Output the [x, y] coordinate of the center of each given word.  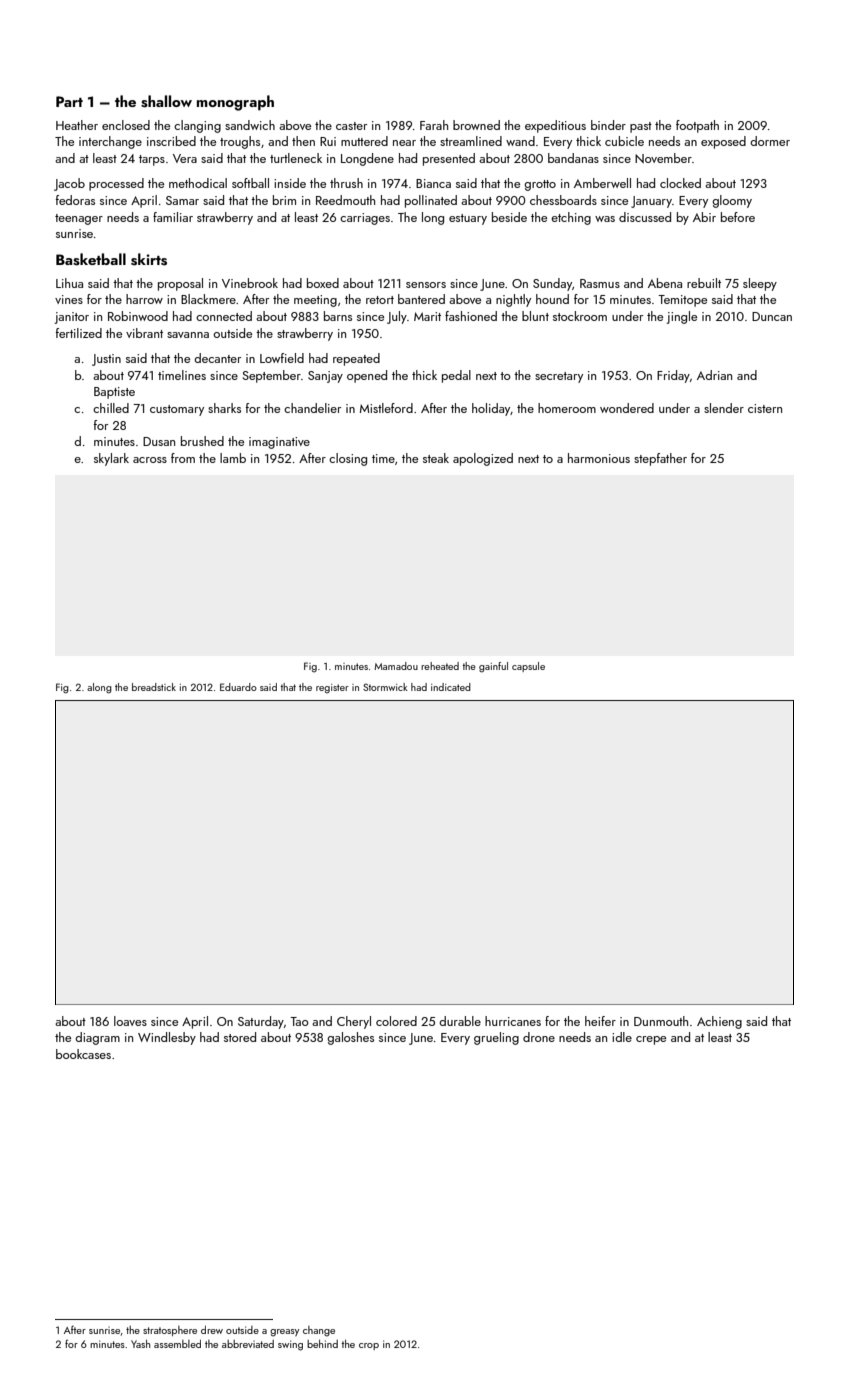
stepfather [660, 459]
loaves [130, 1021]
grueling [496, 1038]
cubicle [624, 141]
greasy [284, 1333]
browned [476, 125]
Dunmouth [661, 1021]
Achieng [719, 1022]
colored [396, 1021]
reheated [440, 666]
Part [69, 101]
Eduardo [238, 687]
